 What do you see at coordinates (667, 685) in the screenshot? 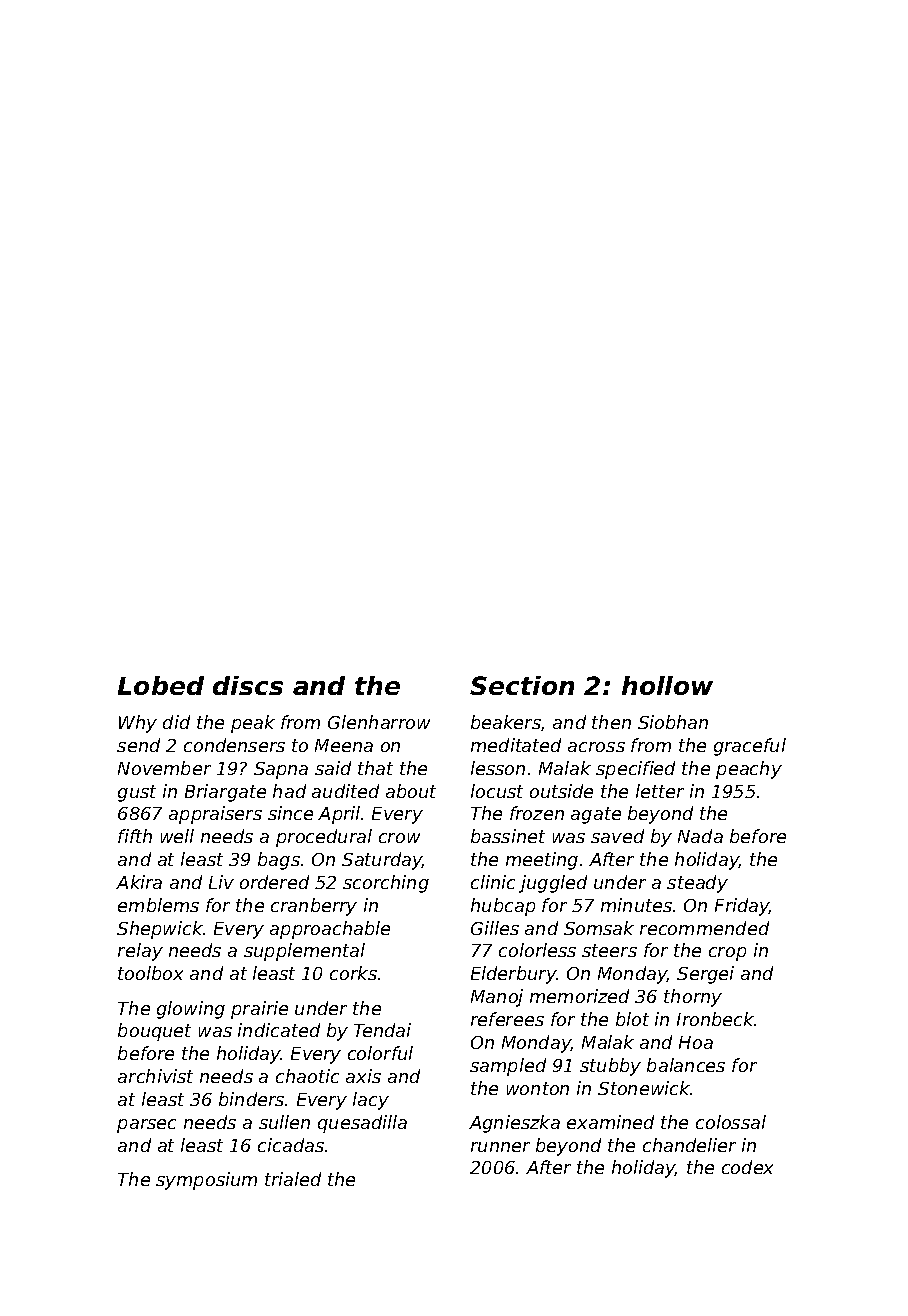
I see `hollow` at bounding box center [667, 685].
